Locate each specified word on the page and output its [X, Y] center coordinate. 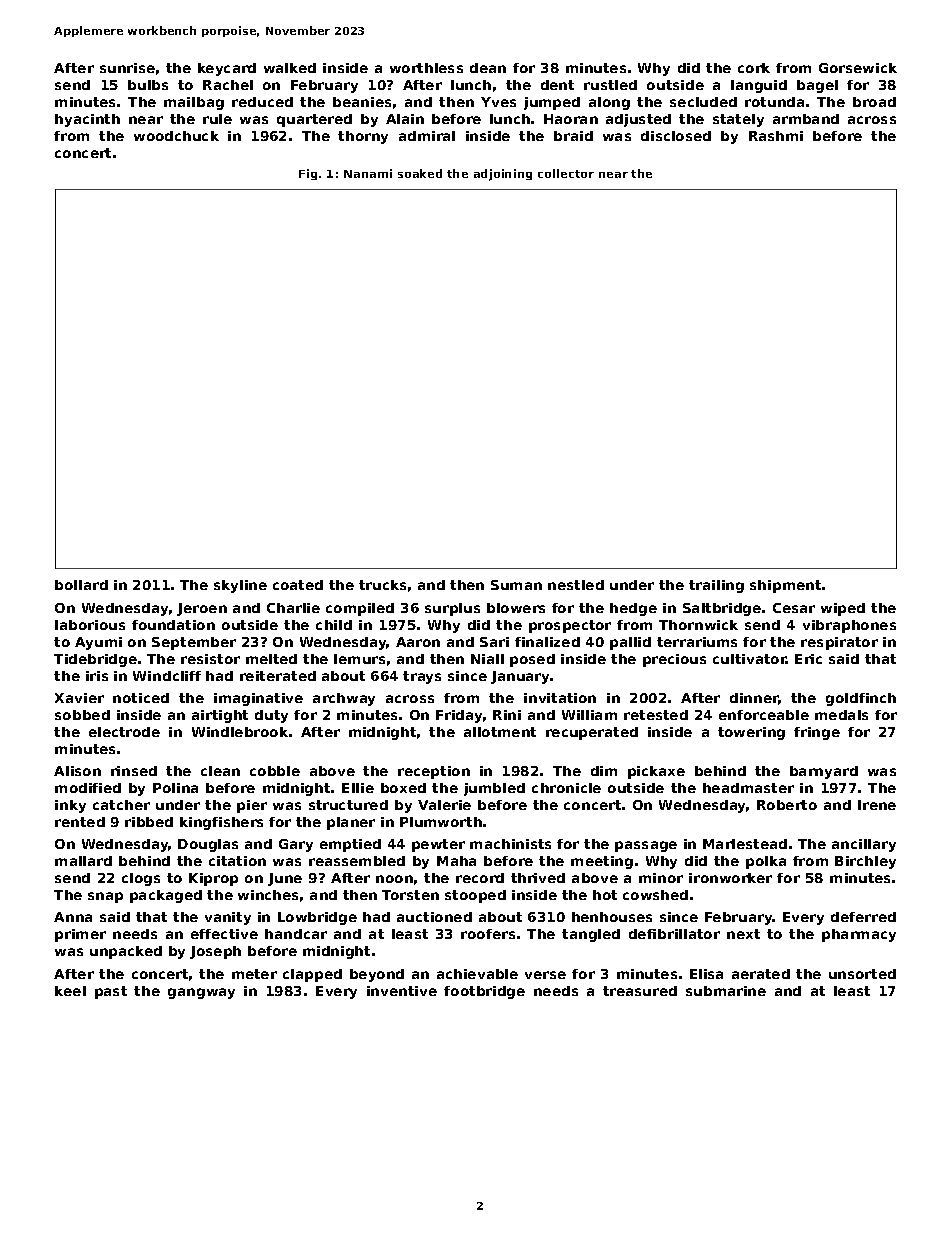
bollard [81, 585]
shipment [785, 586]
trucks [382, 585]
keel [70, 991]
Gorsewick [858, 68]
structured [348, 805]
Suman [516, 585]
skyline [240, 586]
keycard [227, 69]
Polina [175, 788]
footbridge [484, 992]
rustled [610, 85]
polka [766, 862]
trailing [716, 586]
